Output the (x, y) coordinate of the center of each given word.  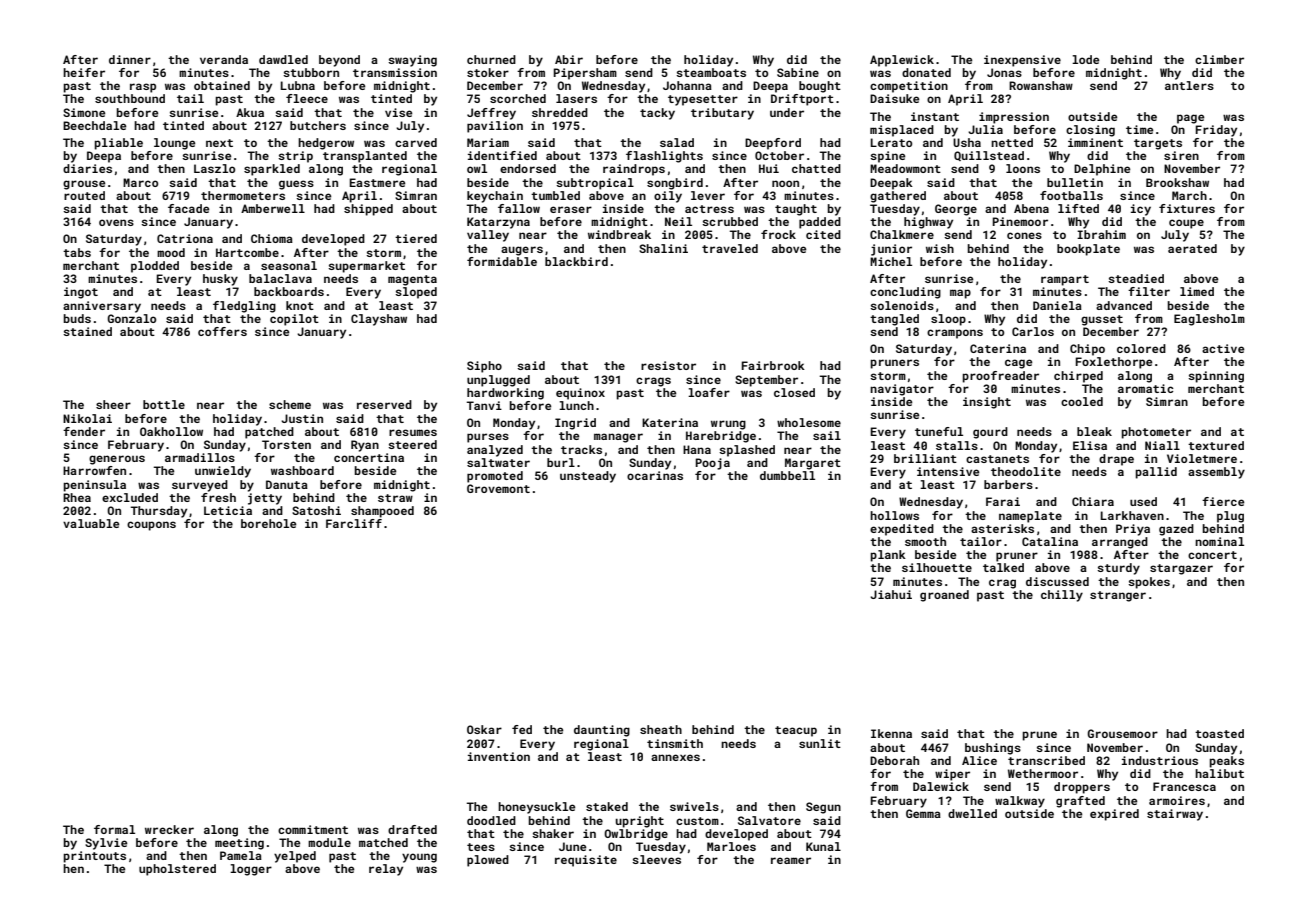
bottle (164, 404)
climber (1219, 59)
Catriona (185, 238)
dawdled (283, 59)
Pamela (241, 855)
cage (1018, 364)
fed (522, 729)
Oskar (484, 729)
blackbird (576, 261)
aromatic (1146, 388)
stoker (488, 72)
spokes (1149, 583)
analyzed (495, 451)
